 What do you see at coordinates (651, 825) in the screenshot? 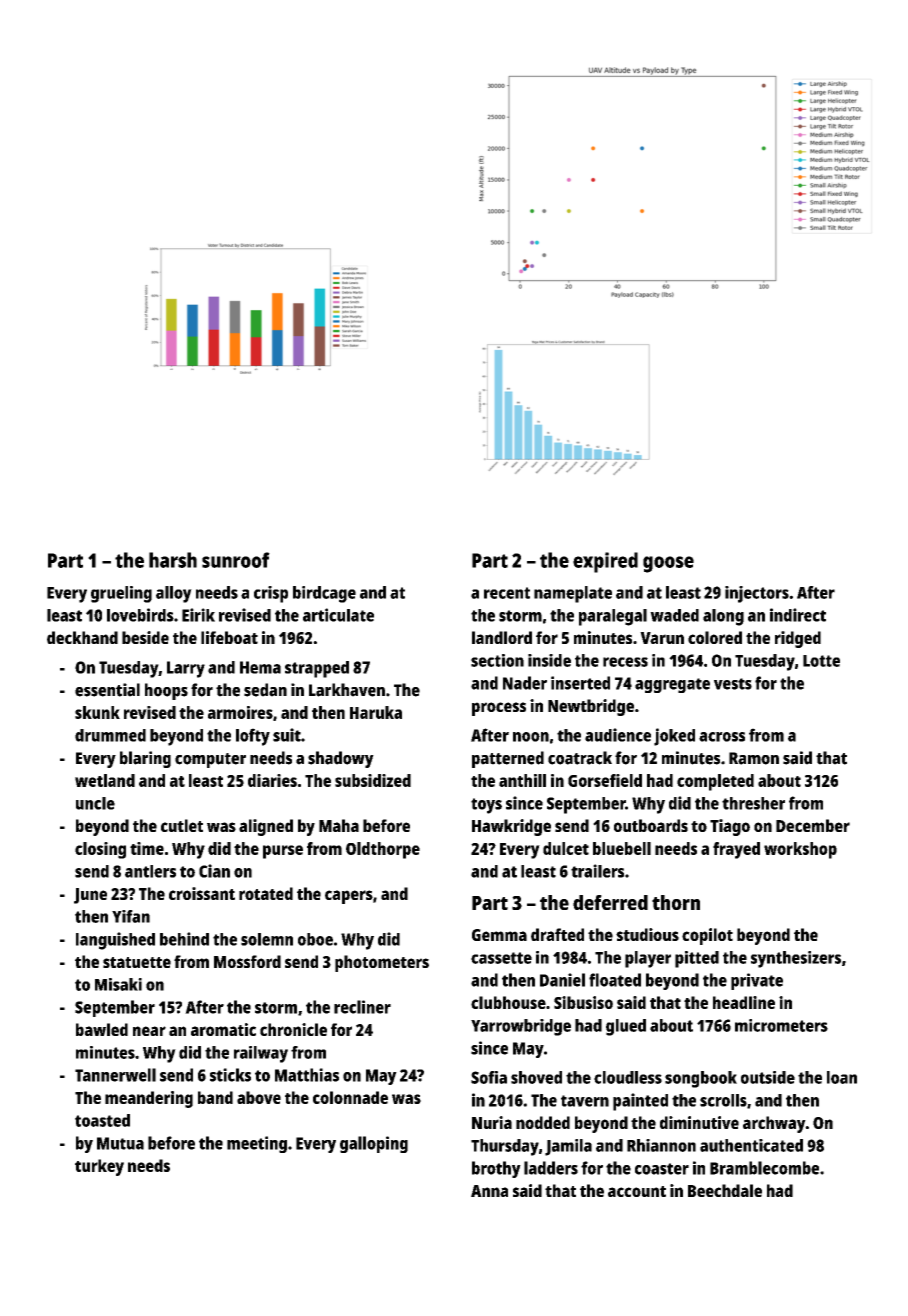
I see `outboards` at bounding box center [651, 825].
